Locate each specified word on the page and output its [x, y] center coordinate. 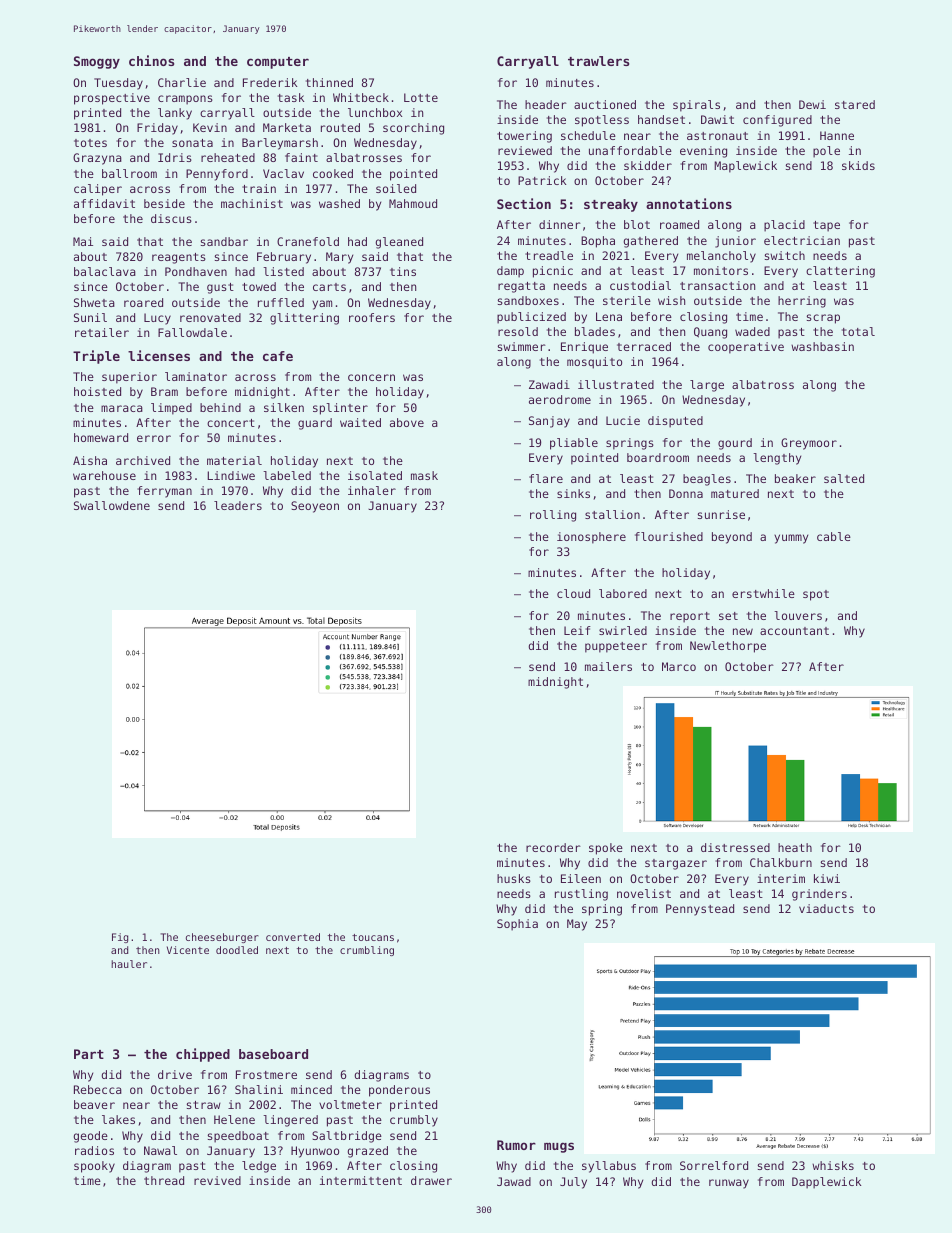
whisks [833, 1165]
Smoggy [97, 62]
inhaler [372, 490]
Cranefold [308, 241]
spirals [696, 106]
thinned [329, 82]
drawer [431, 1180]
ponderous [399, 1091]
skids [858, 165]
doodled [237, 950]
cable [834, 536]
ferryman [164, 492]
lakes [118, 1119]
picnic [553, 272]
